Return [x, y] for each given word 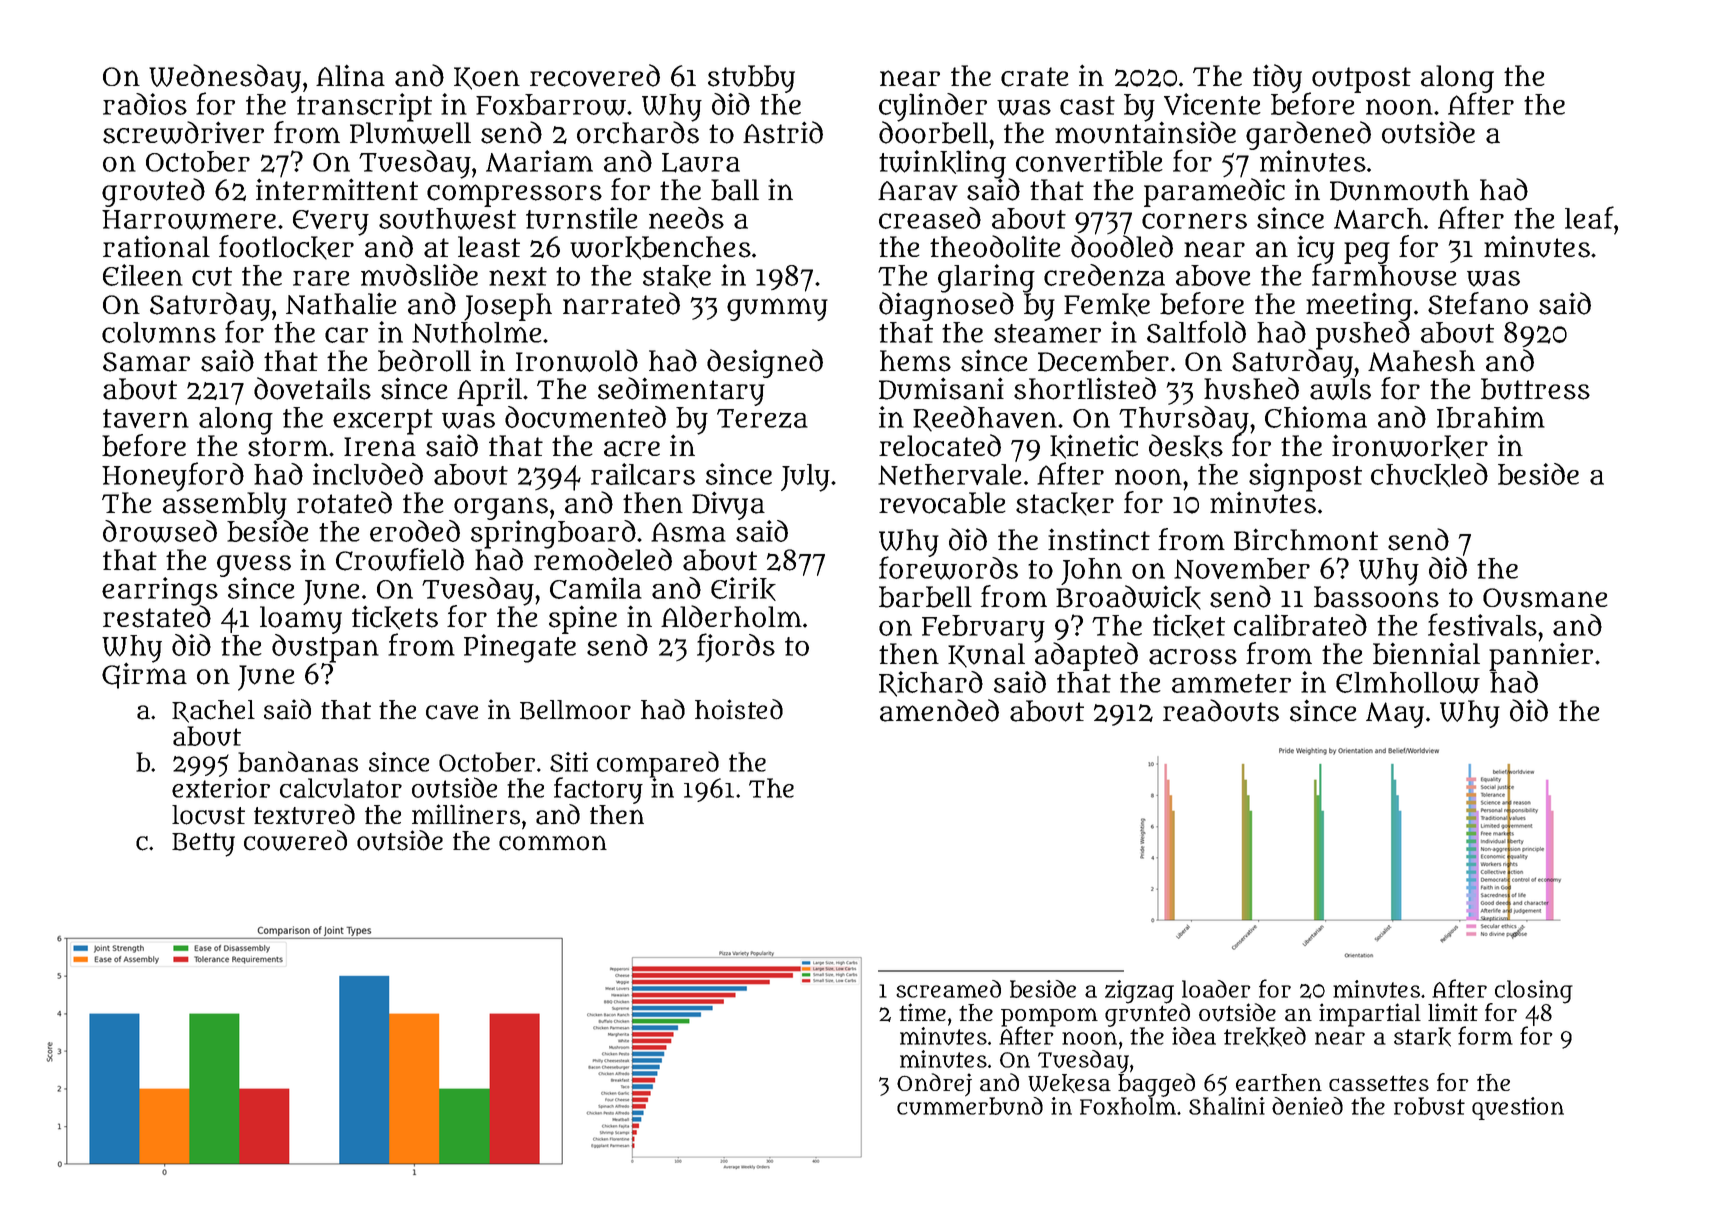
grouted [153, 192]
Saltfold [1196, 331]
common [553, 843]
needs [686, 218]
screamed [948, 989]
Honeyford [173, 477]
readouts [1221, 710]
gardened [1308, 135]
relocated [940, 445]
